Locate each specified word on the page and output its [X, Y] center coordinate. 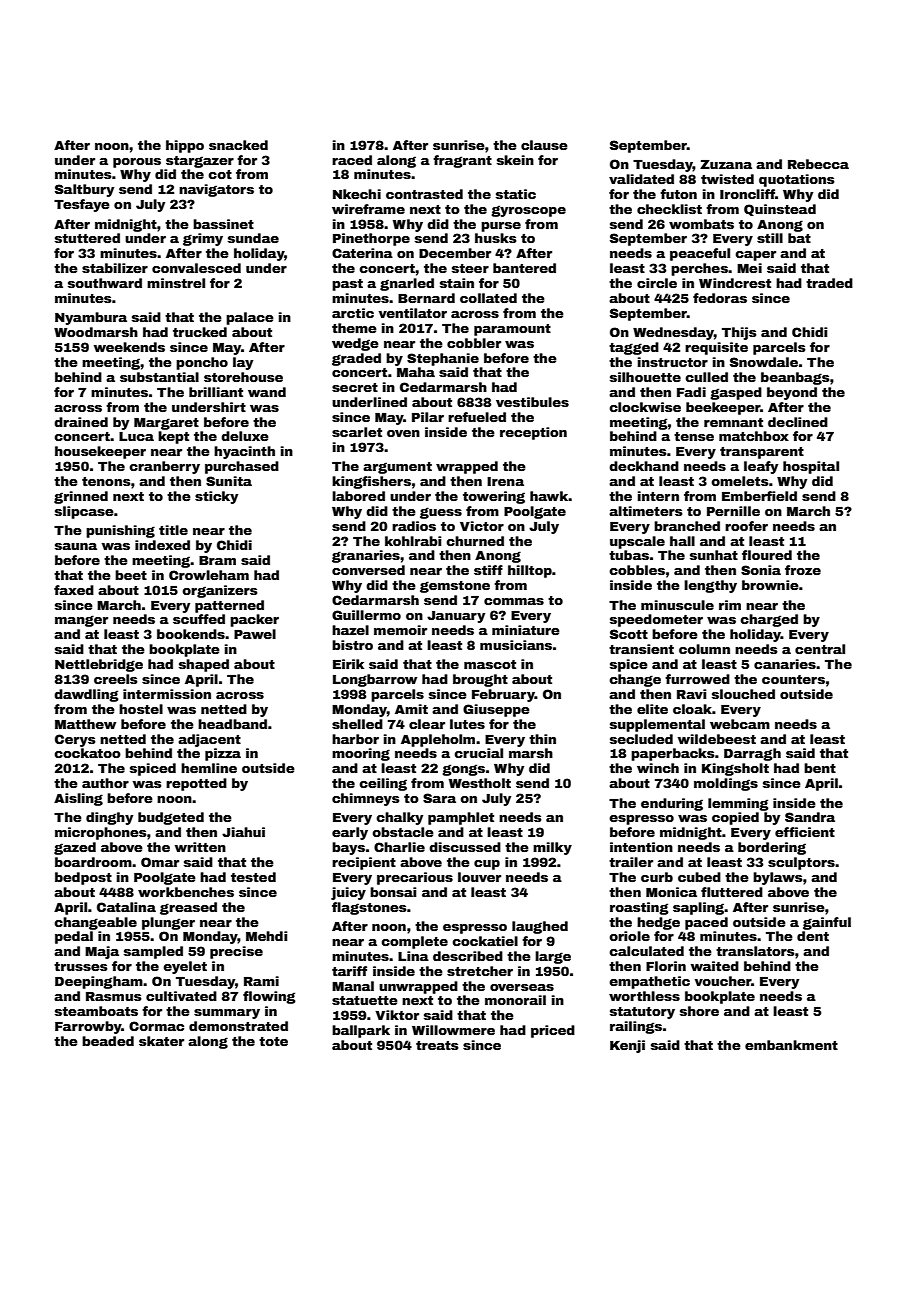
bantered [524, 268]
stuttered [87, 238]
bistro [352, 645]
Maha [416, 372]
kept [173, 437]
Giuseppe [496, 710]
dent [813, 936]
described [468, 956]
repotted [196, 784]
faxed [74, 590]
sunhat [714, 555]
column [704, 649]
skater [161, 1041]
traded [829, 283]
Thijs [739, 333]
